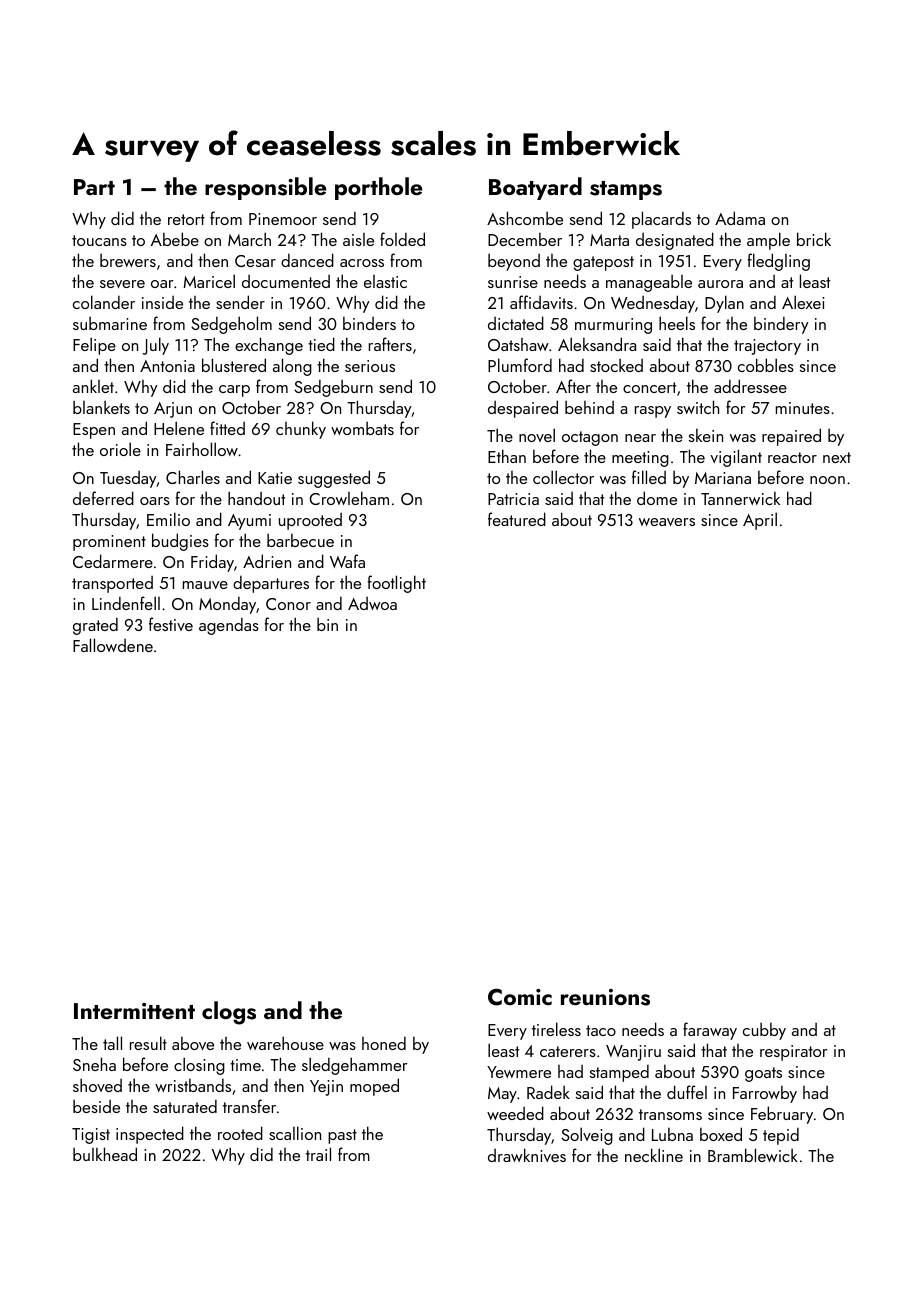 This screenshot has width=924, height=1311. What do you see at coordinates (396, 584) in the screenshot?
I see `footlight` at bounding box center [396, 584].
